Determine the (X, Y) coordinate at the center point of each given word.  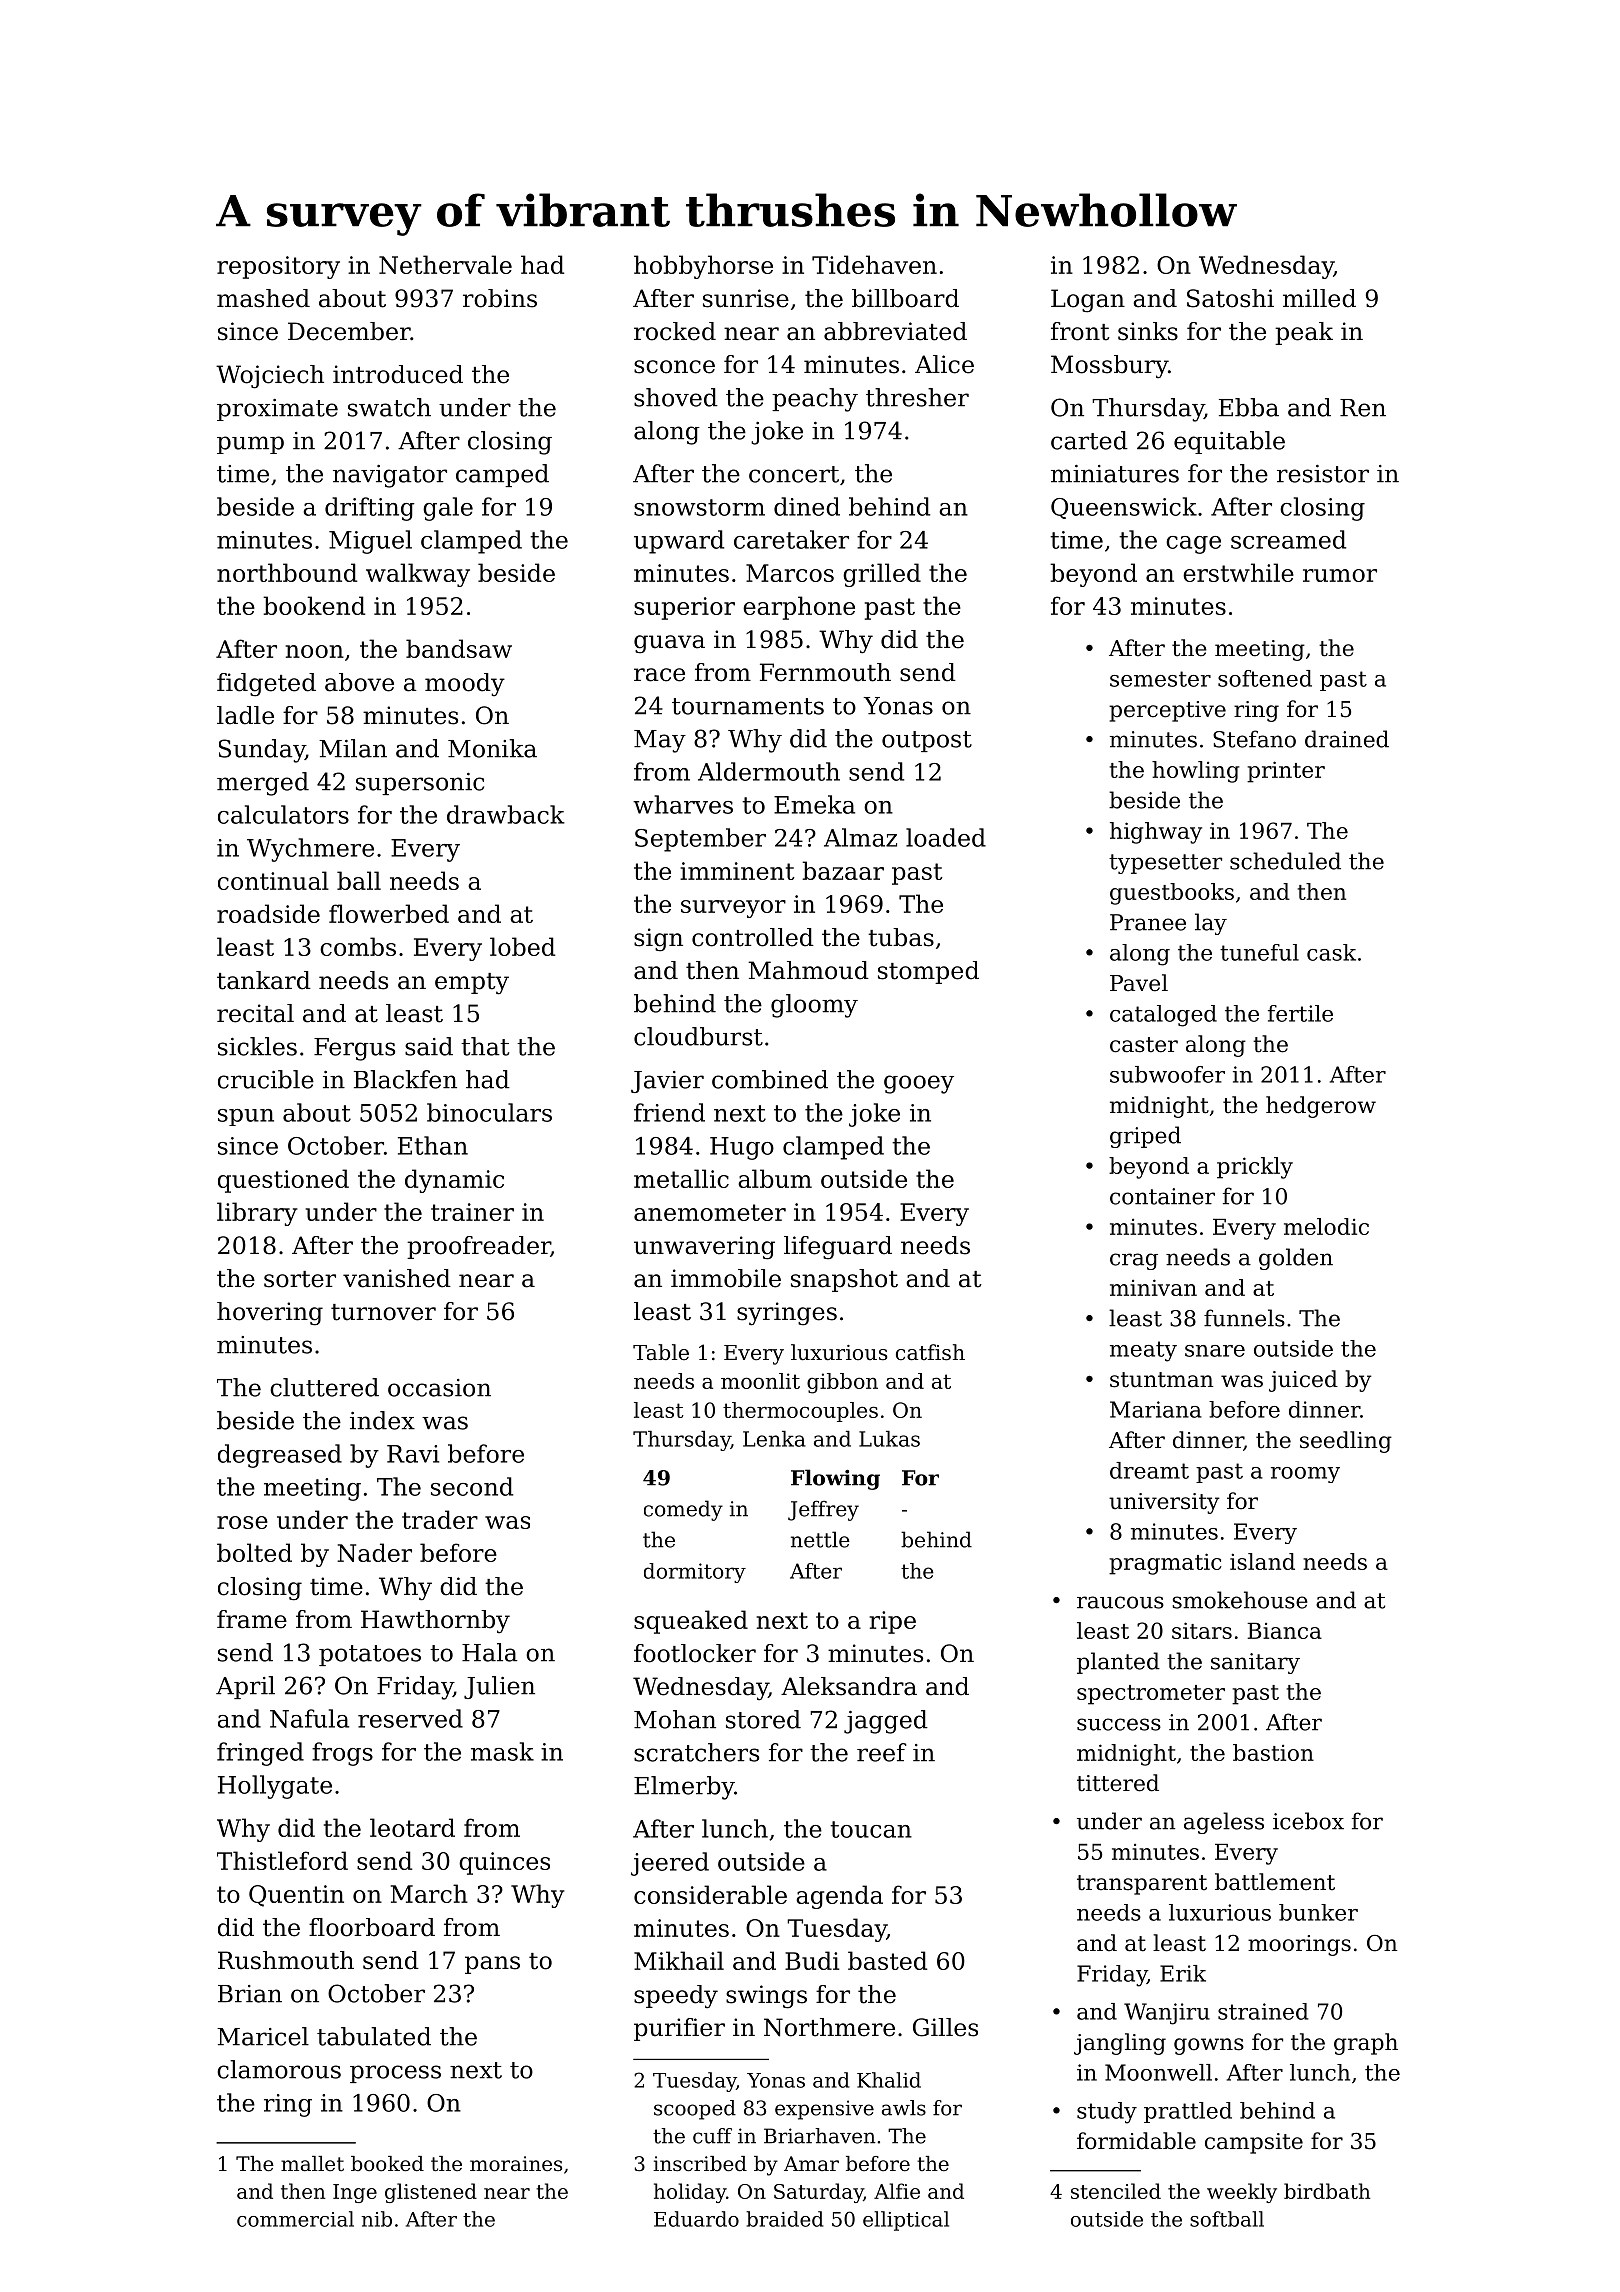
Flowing (835, 1479)
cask (1331, 952)
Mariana (1156, 1409)
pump (250, 445)
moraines (516, 2164)
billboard (905, 298)
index (382, 1420)
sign (658, 940)
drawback (506, 814)
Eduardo (696, 2219)
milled (1319, 298)
